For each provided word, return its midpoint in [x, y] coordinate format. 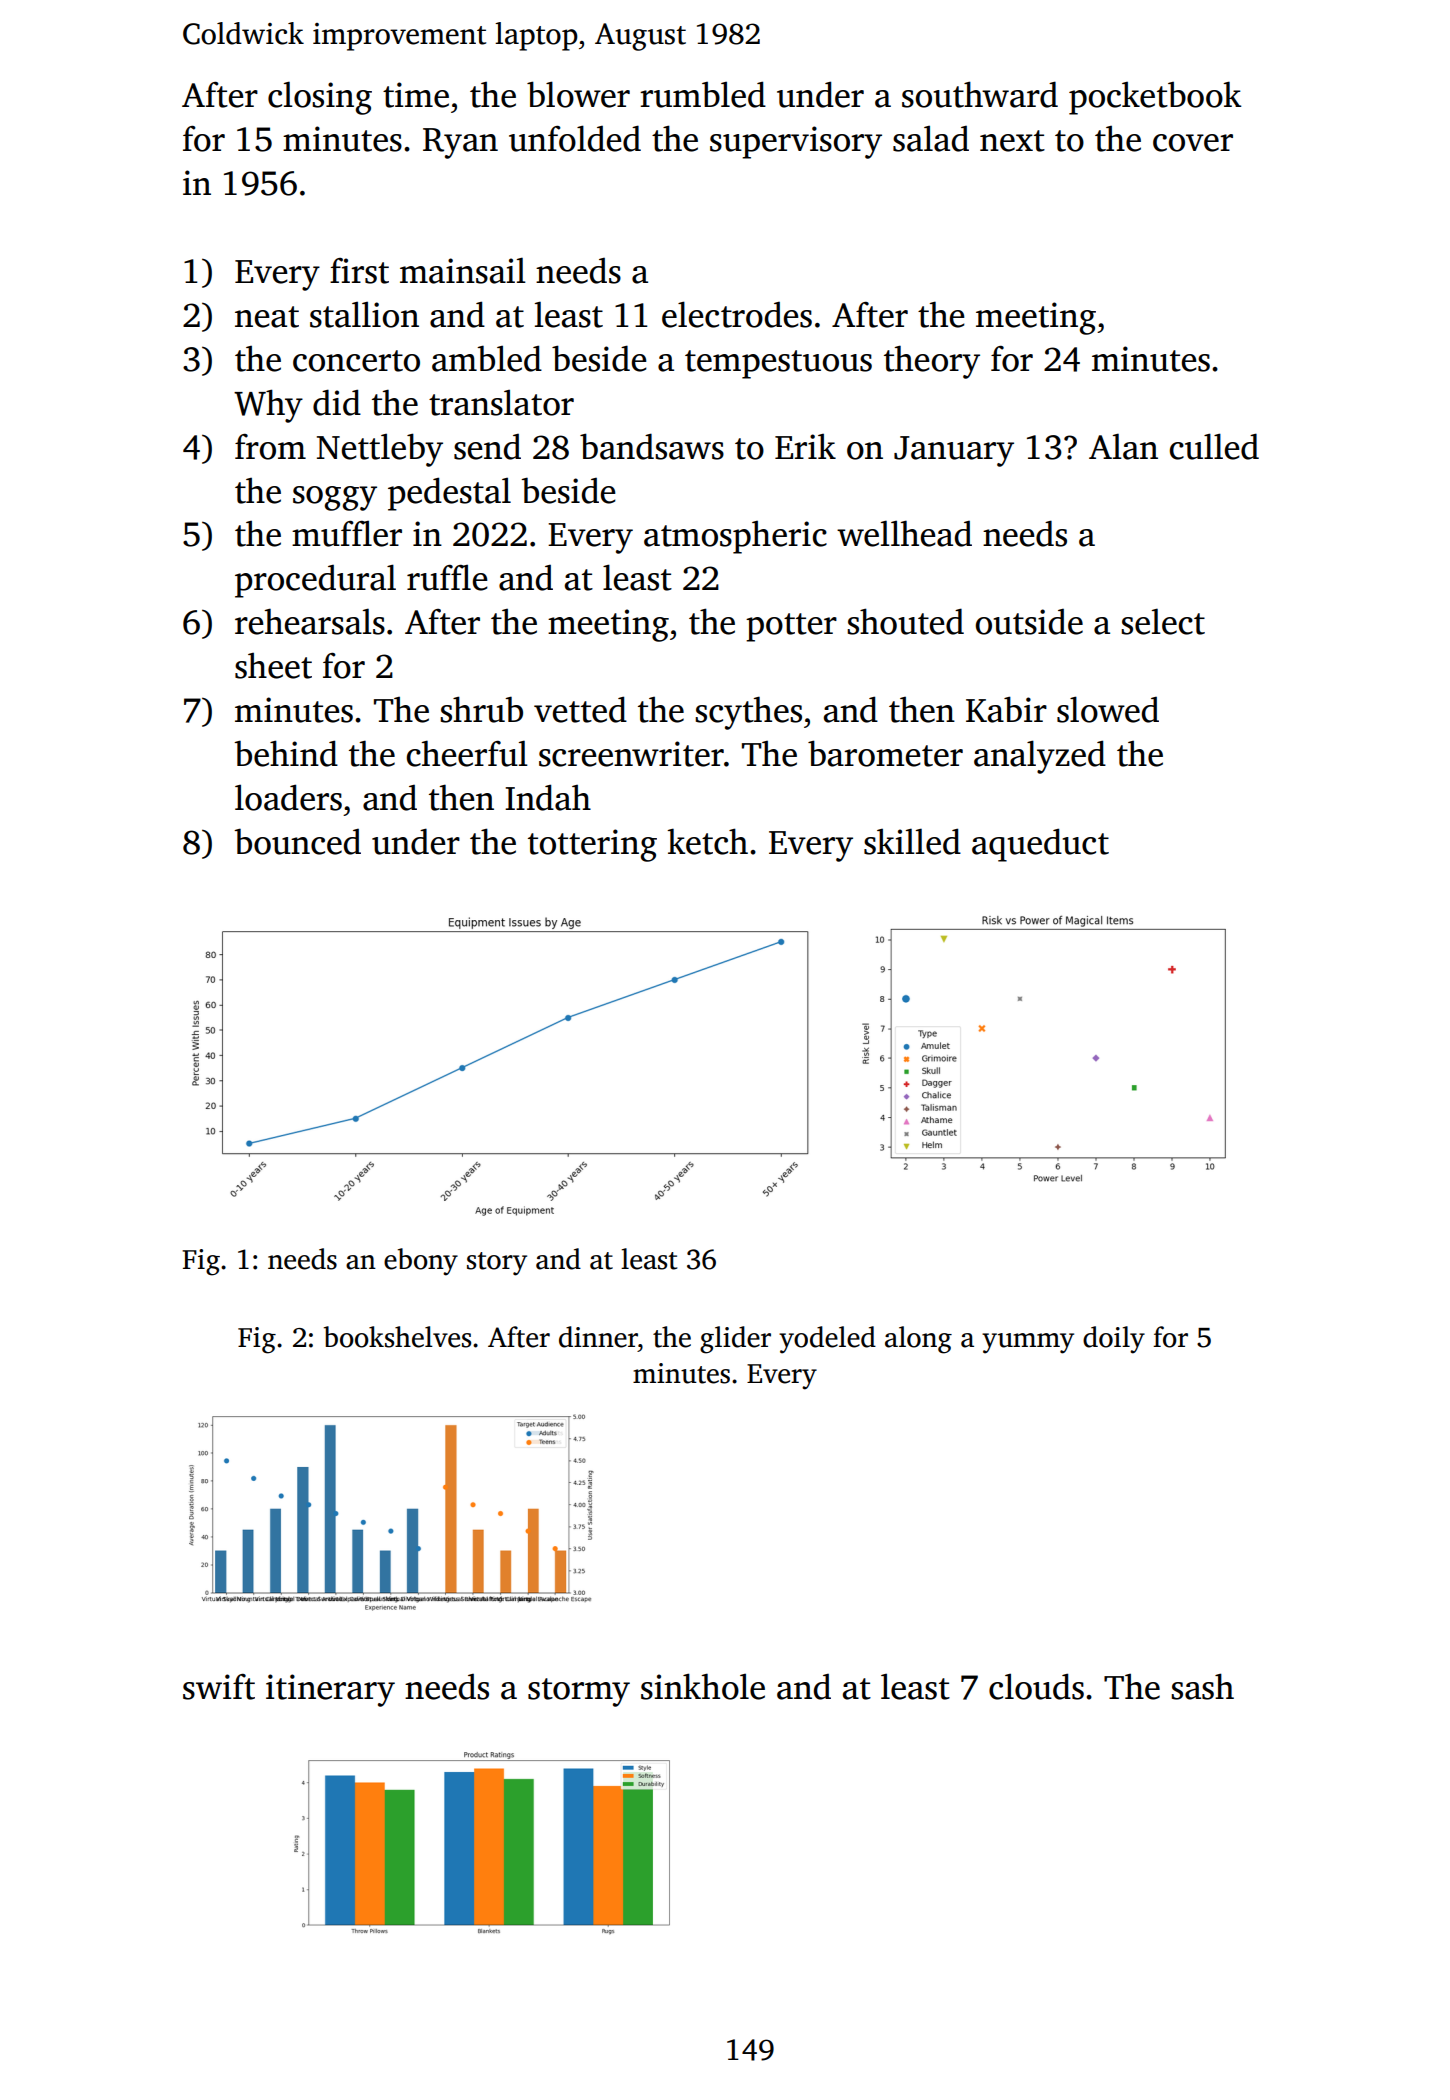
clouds [1036, 1686]
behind [286, 753]
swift [219, 1687]
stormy [579, 1692]
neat [267, 317]
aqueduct [1040, 845]
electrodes [737, 314]
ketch [707, 841]
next [1012, 141]
